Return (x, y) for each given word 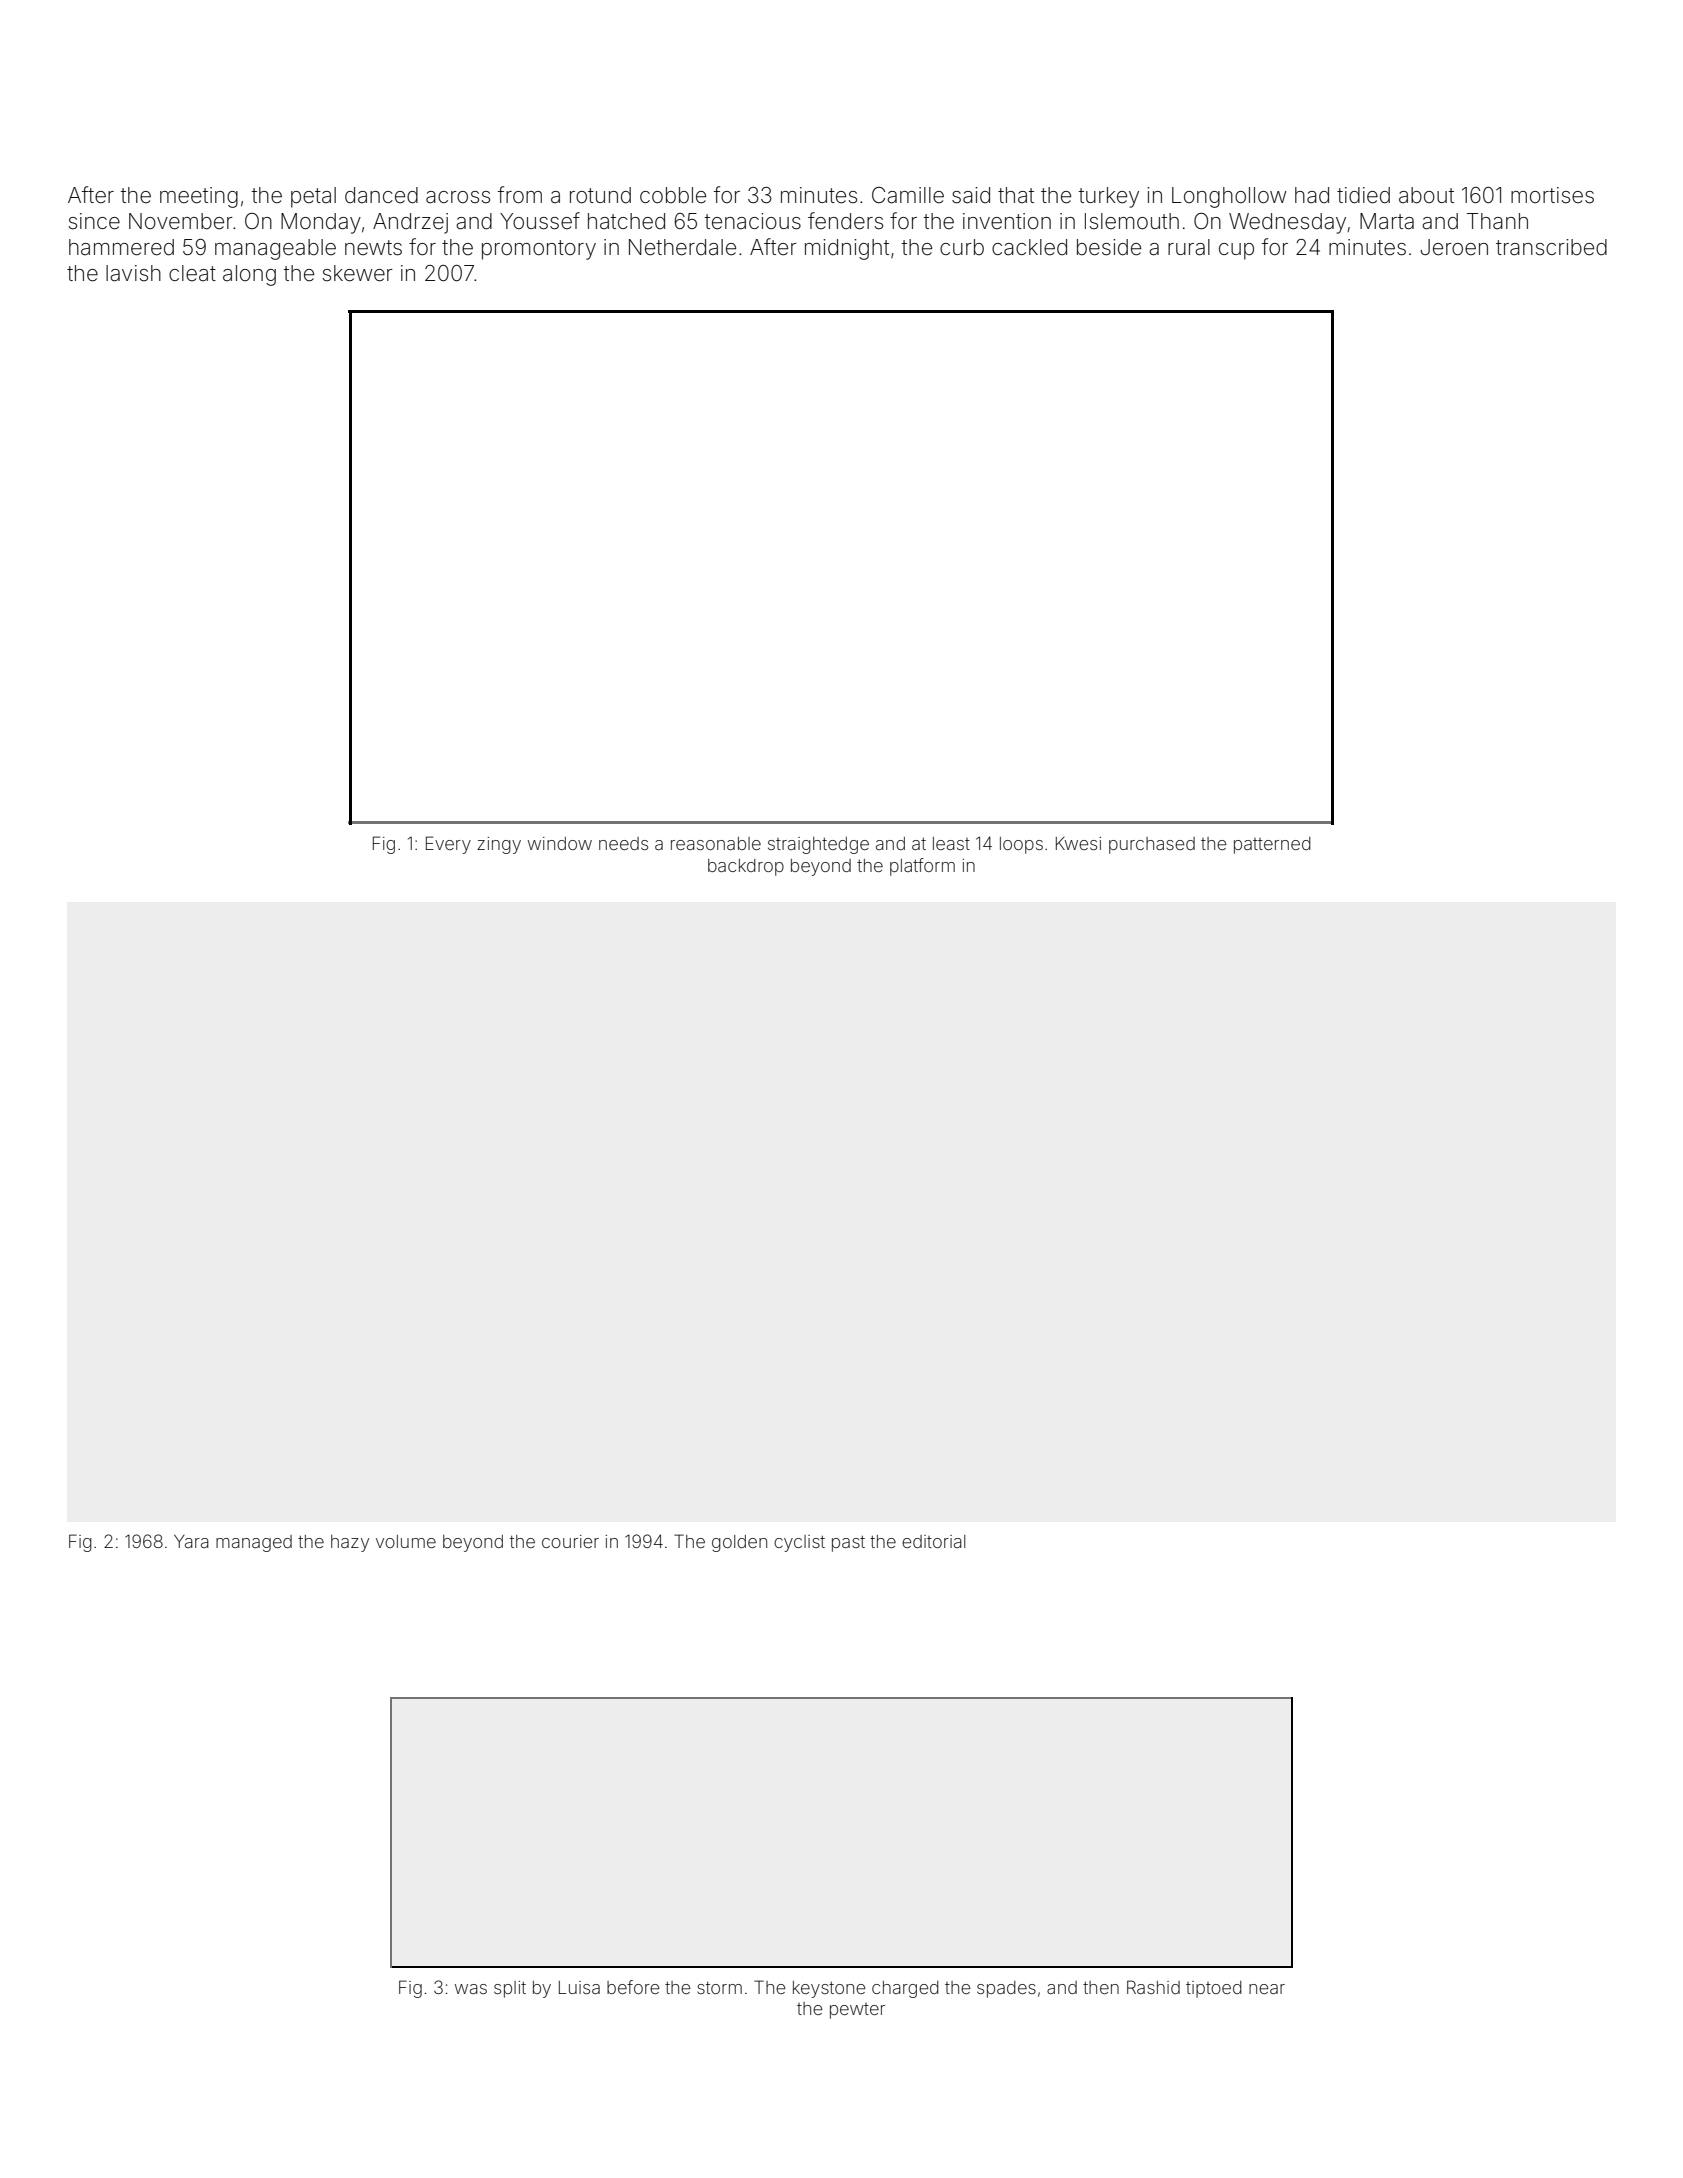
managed (254, 1543)
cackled (1029, 247)
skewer (358, 273)
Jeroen (1454, 247)
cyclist (799, 1543)
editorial (933, 1541)
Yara (191, 1541)
